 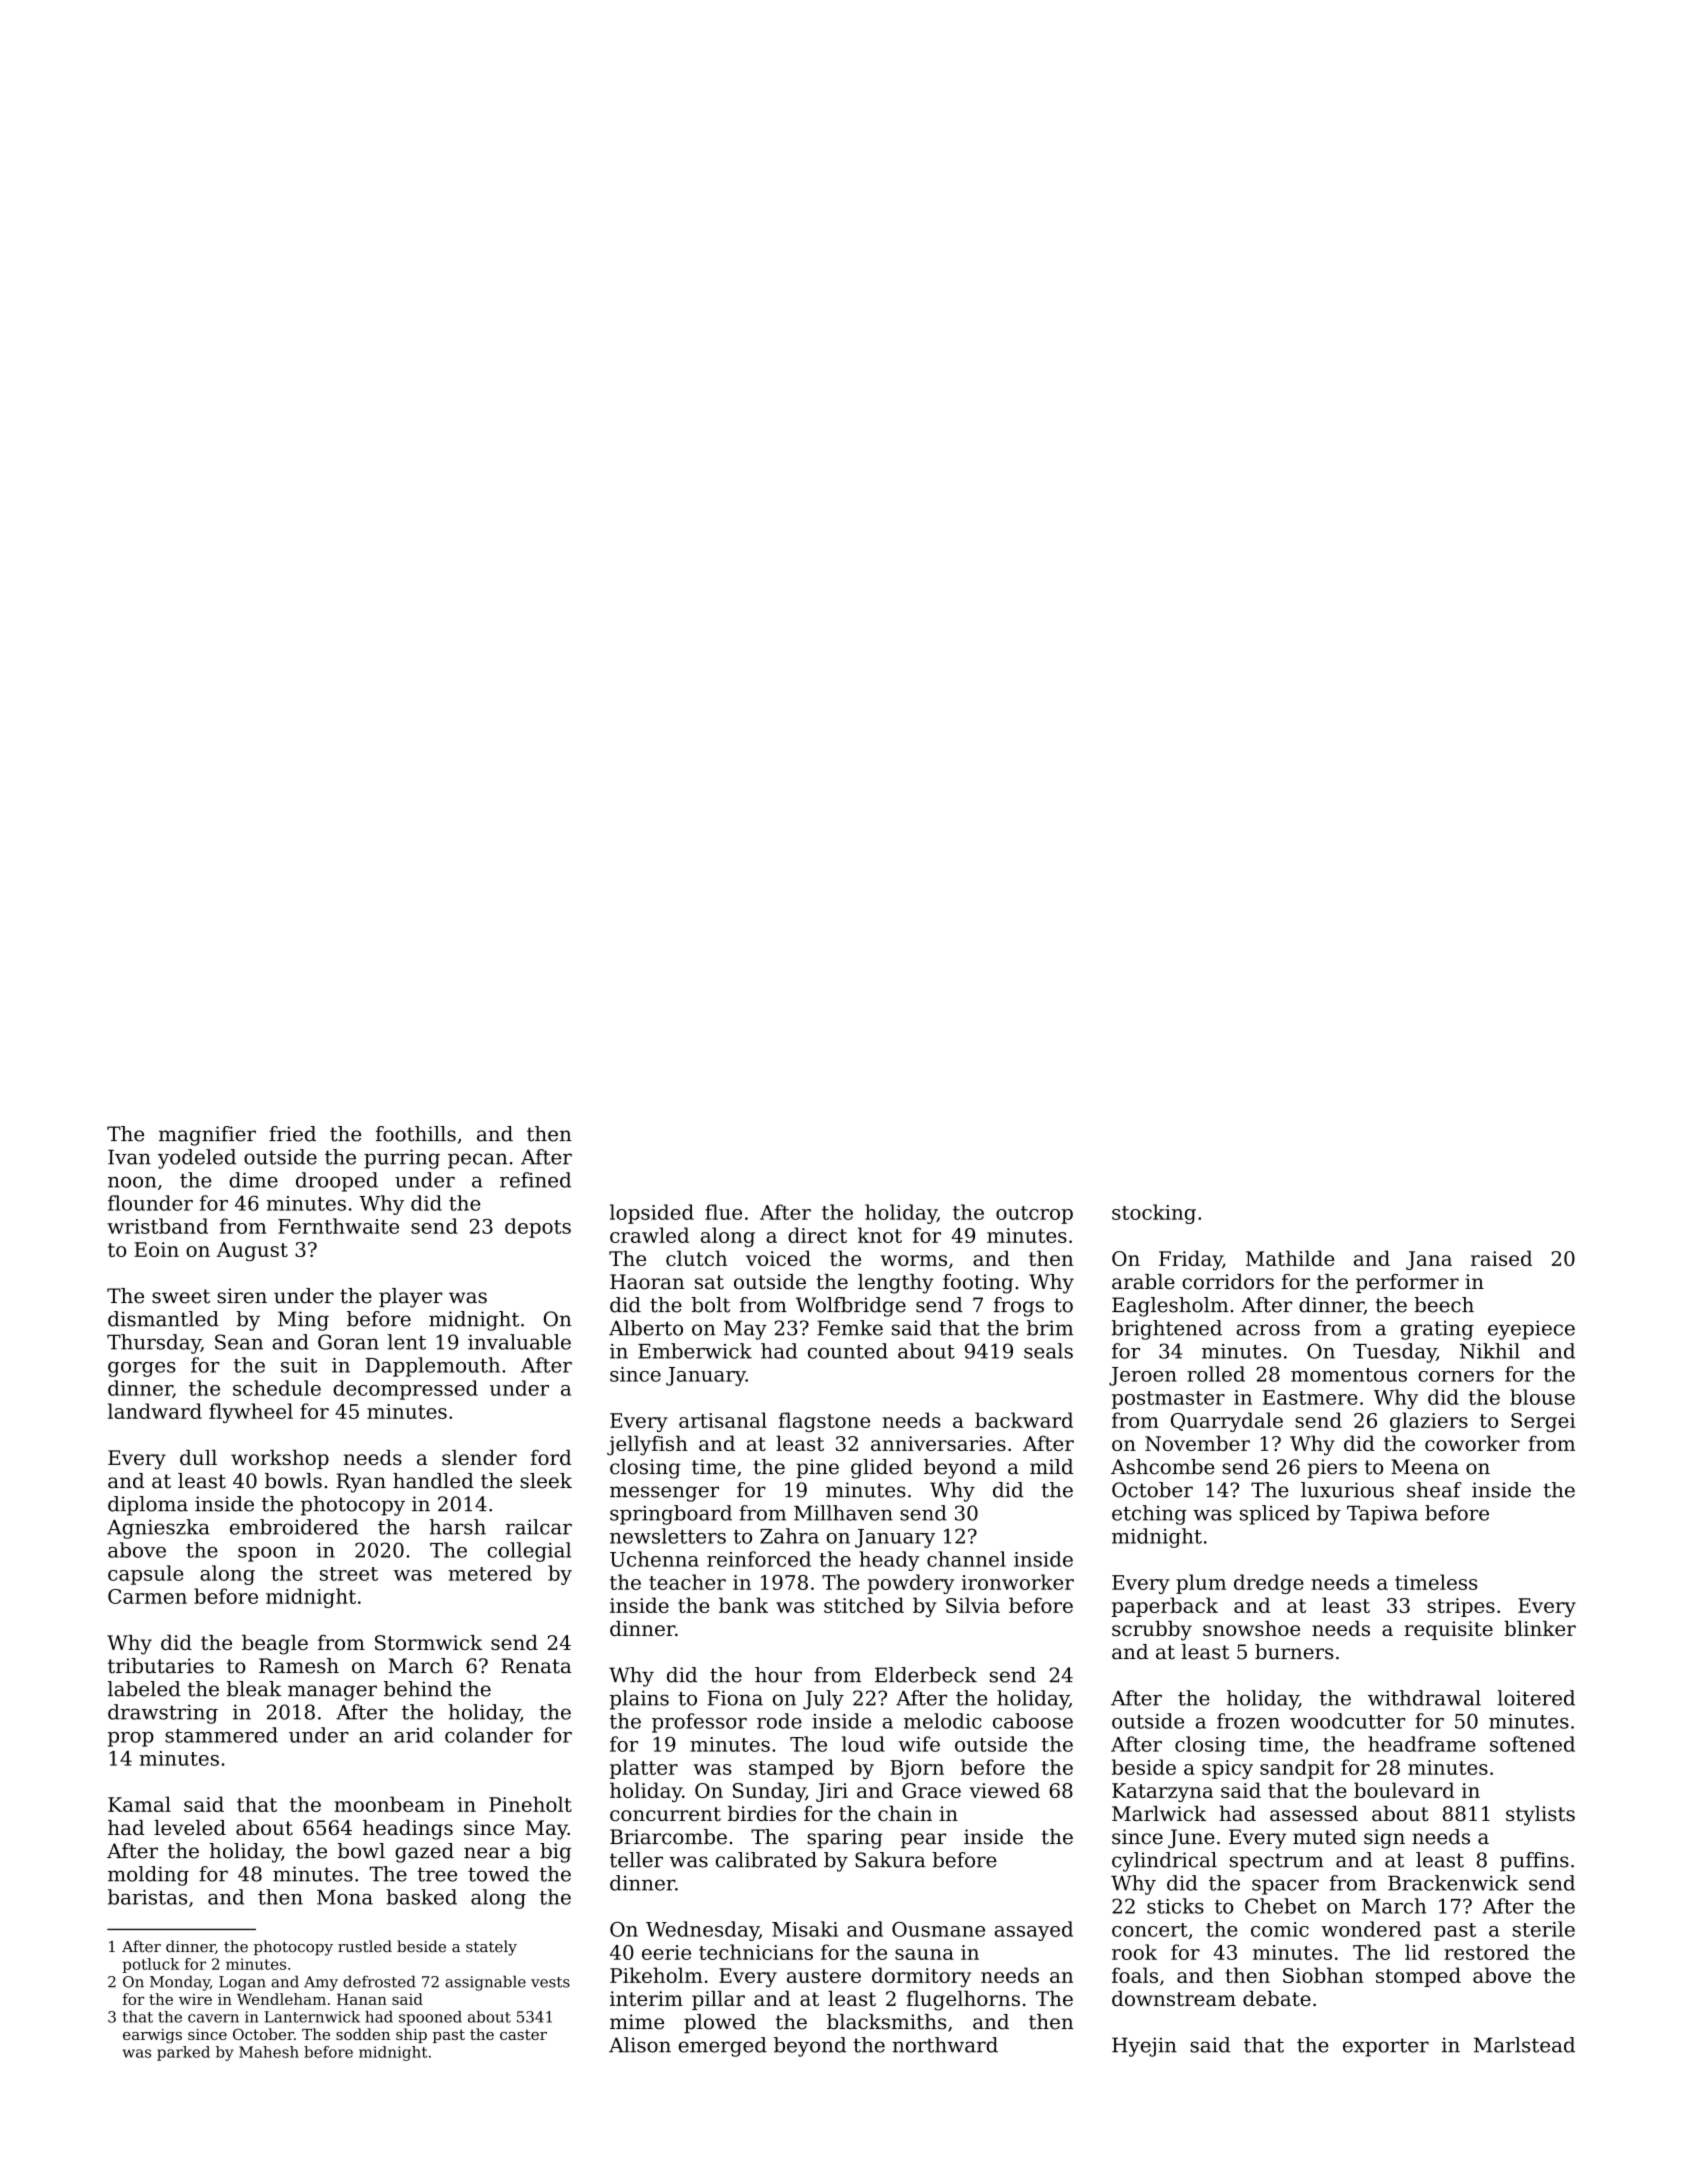 I want to click on outcrop, so click(x=1034, y=1215).
